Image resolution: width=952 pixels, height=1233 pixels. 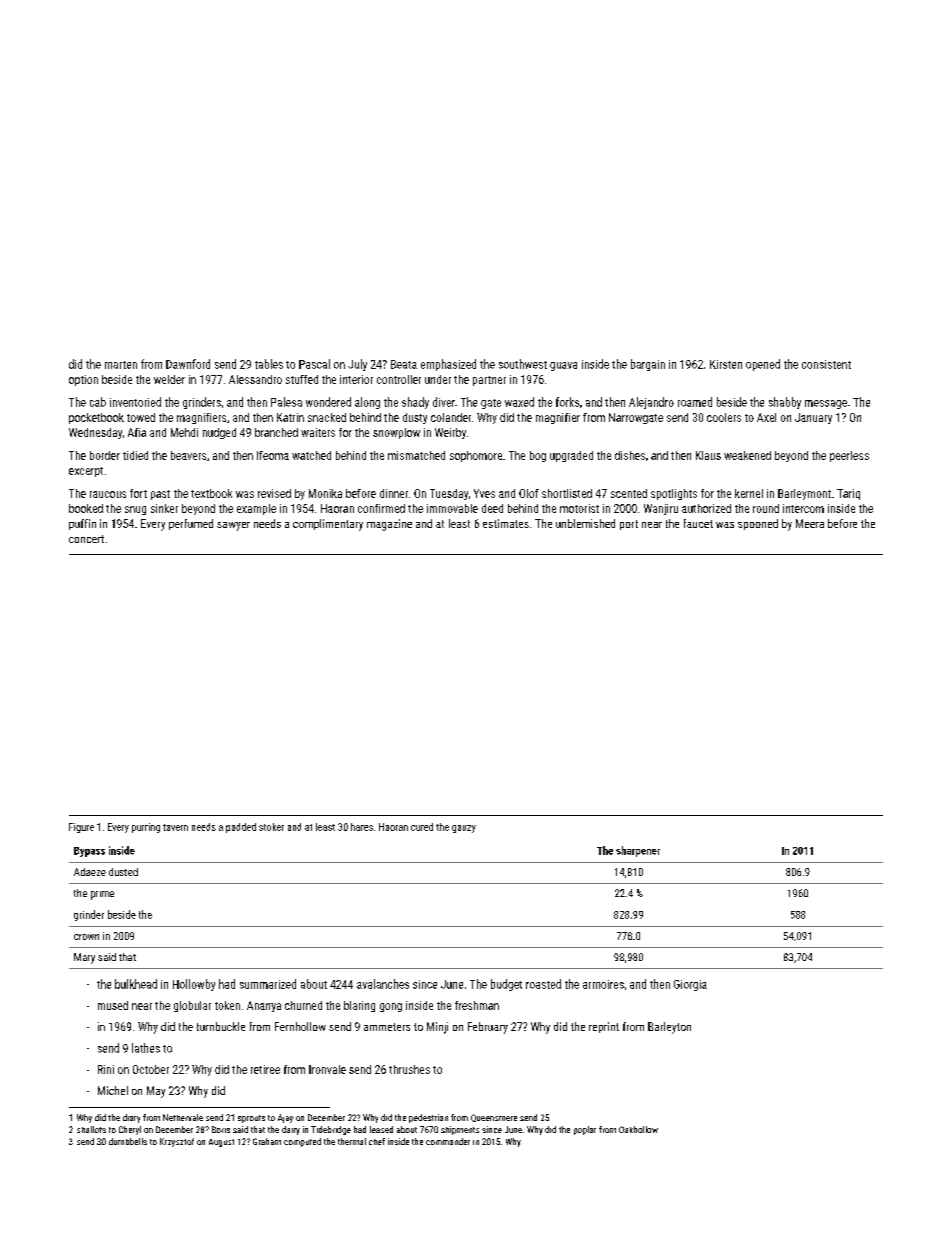 I want to click on branched, so click(x=276, y=432).
